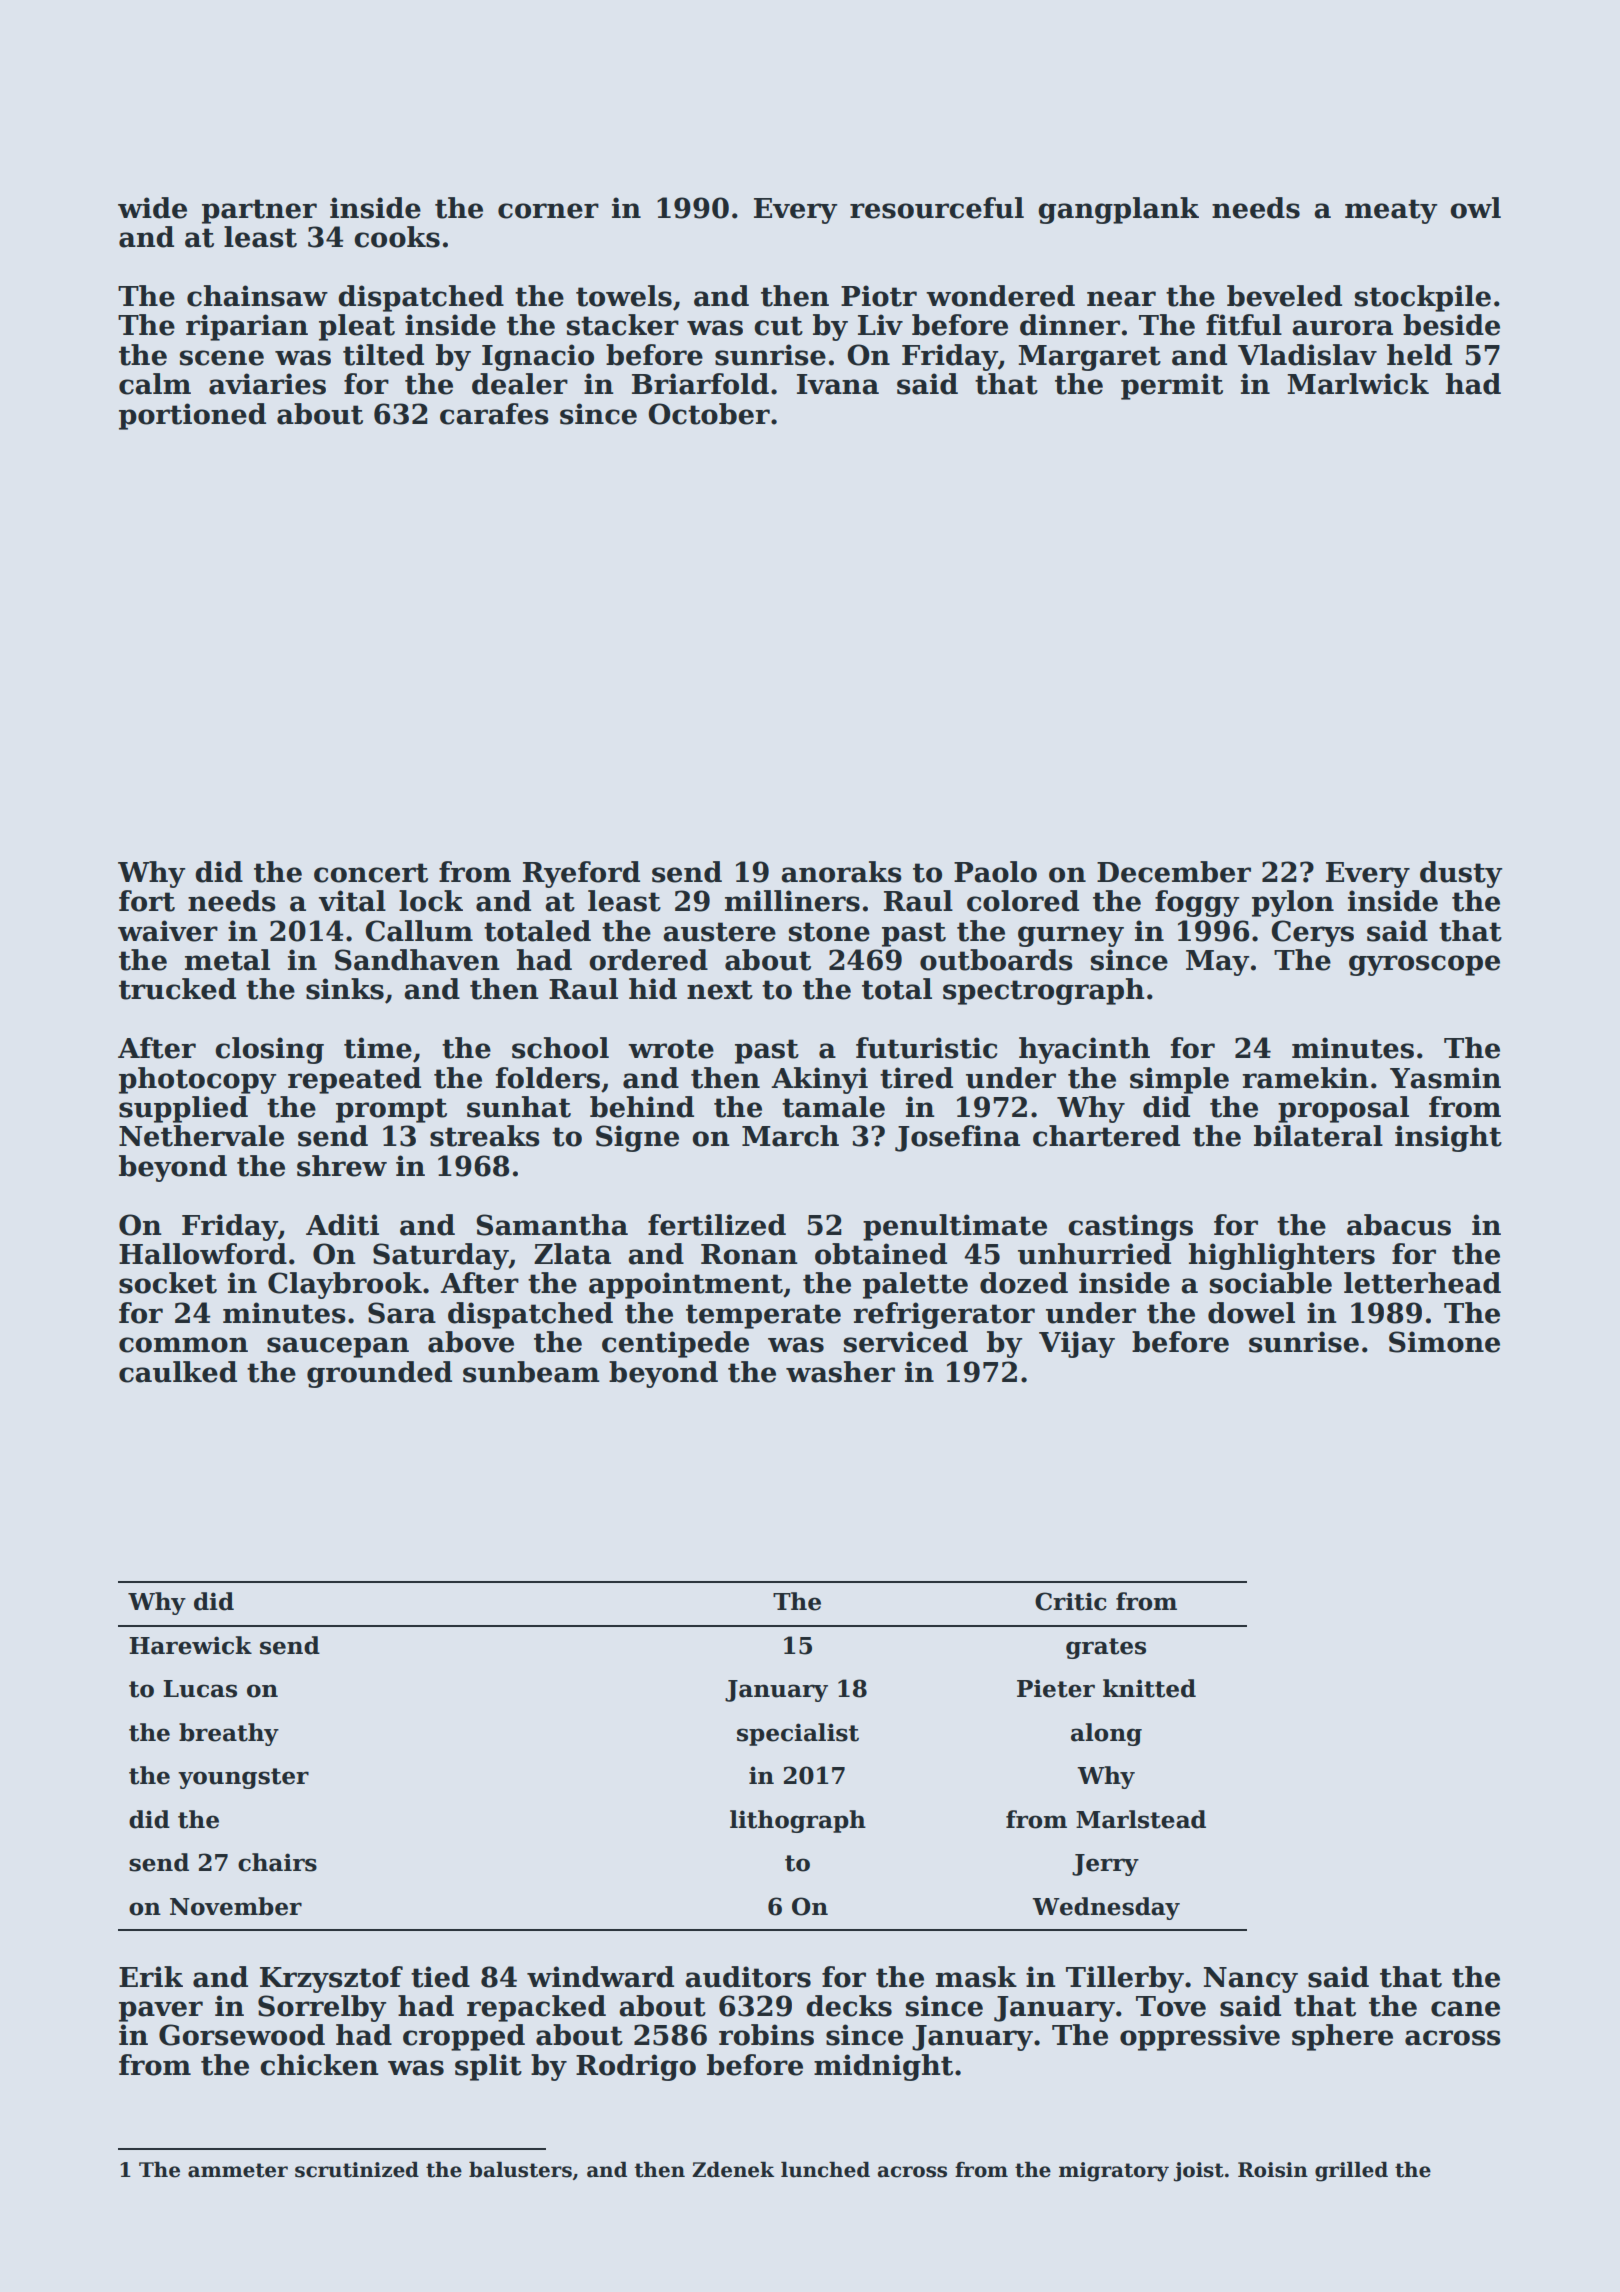  What do you see at coordinates (581, 874) in the document?
I see `Ryeford` at bounding box center [581, 874].
